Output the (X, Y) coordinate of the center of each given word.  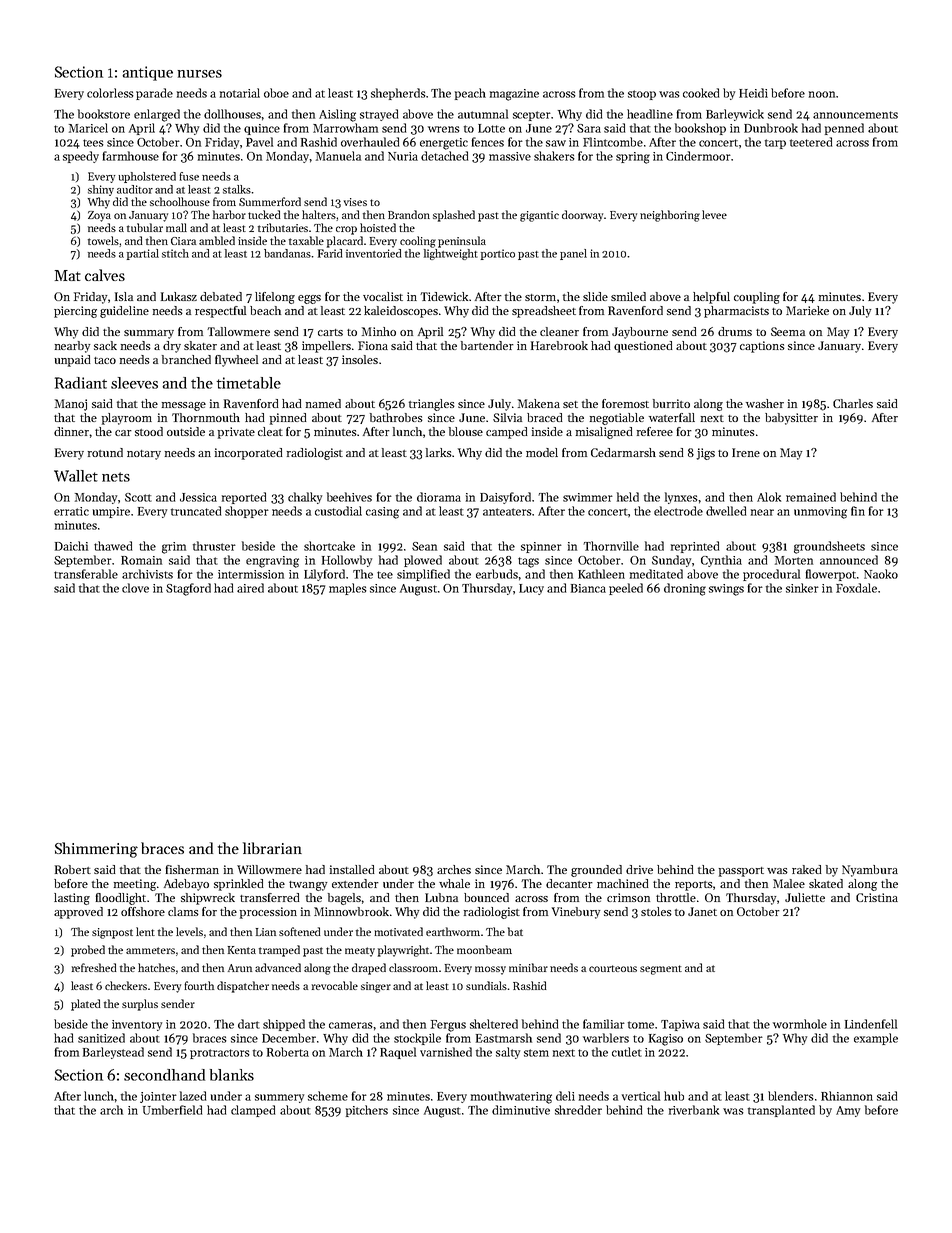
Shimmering (96, 850)
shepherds (398, 94)
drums (735, 331)
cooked (701, 93)
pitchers (367, 1111)
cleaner (559, 331)
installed (352, 869)
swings (726, 590)
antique (148, 73)
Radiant (81, 383)
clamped (253, 1111)
